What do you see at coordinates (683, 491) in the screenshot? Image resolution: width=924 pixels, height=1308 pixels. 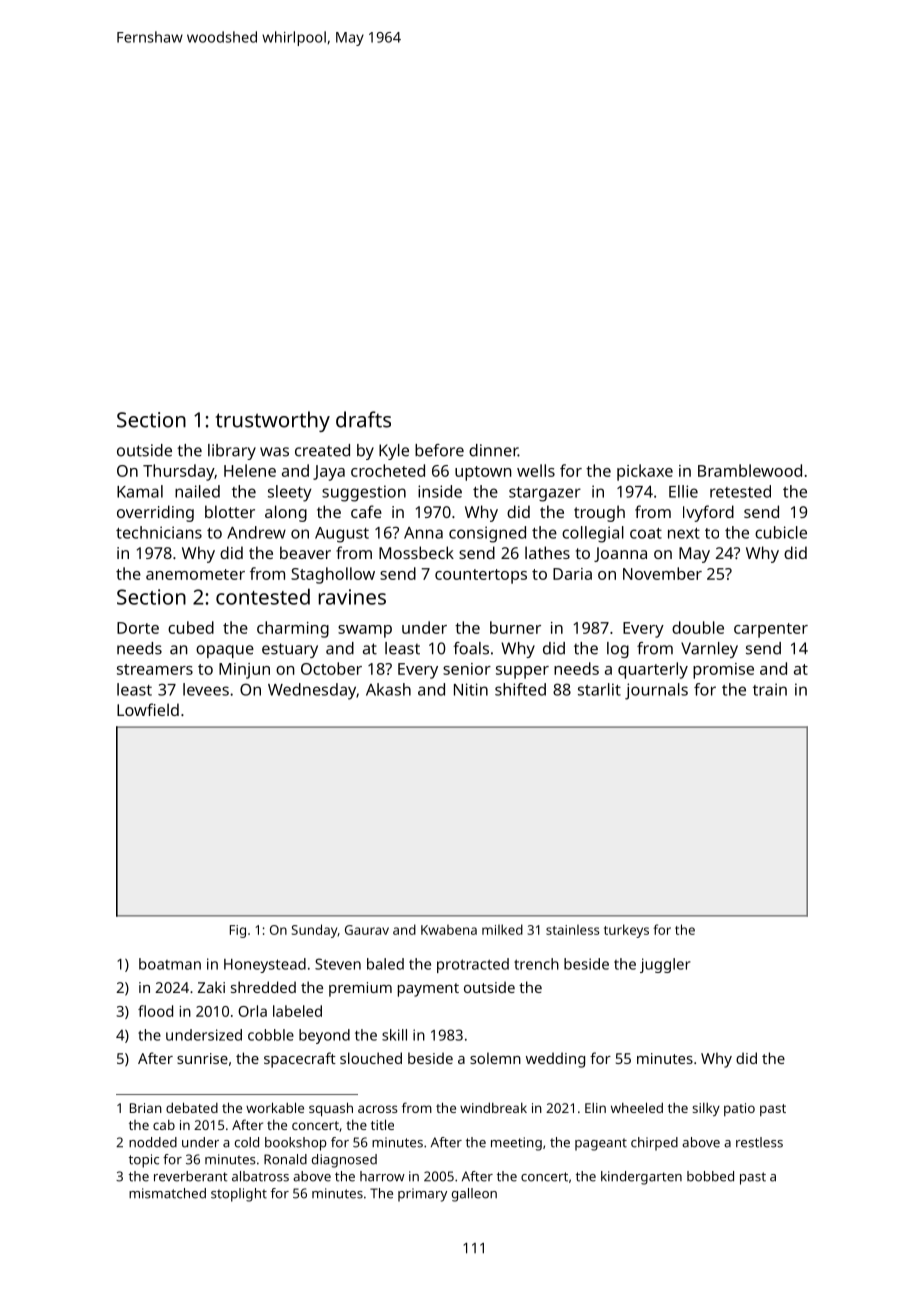 I see `Ellie` at bounding box center [683, 491].
